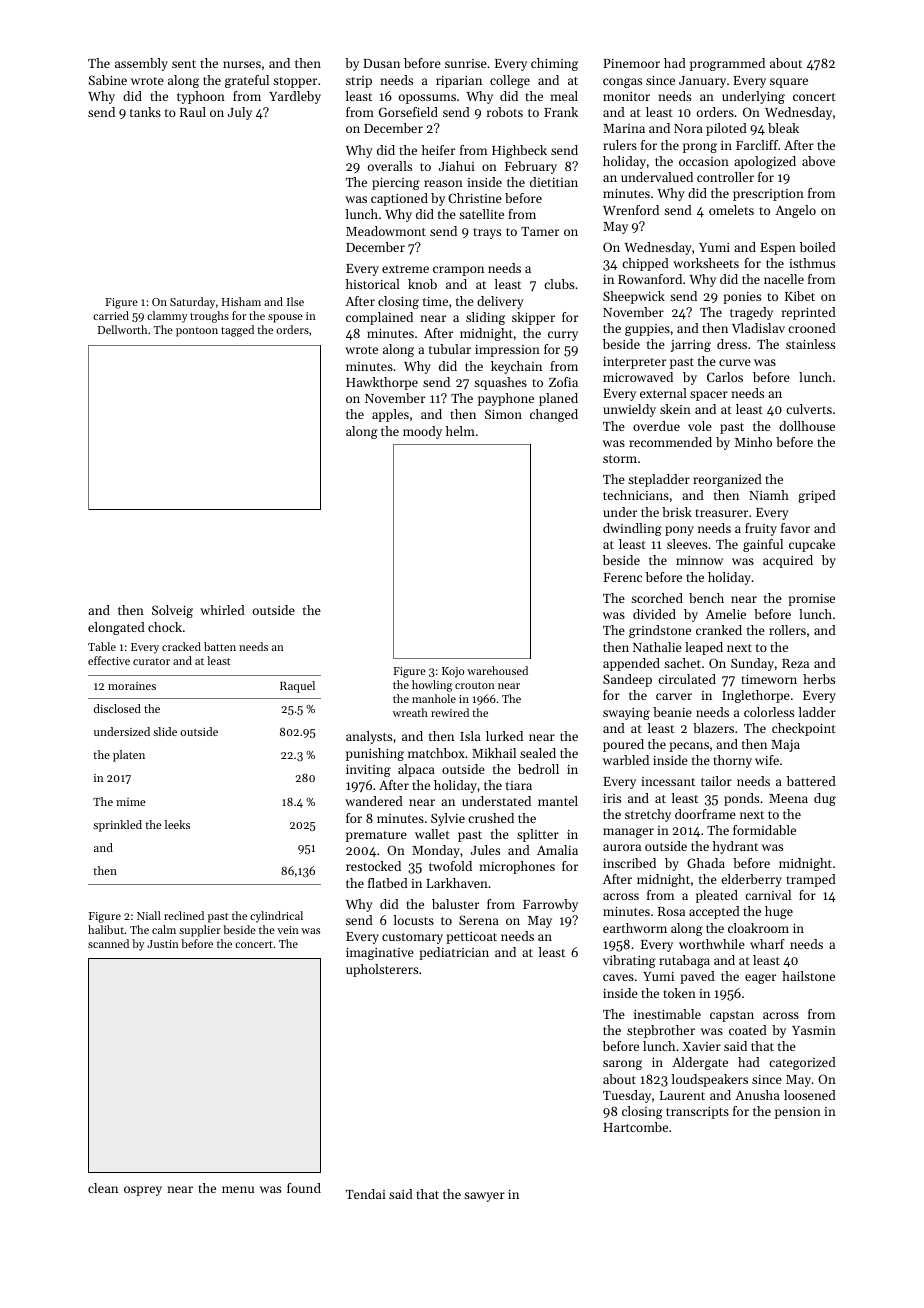 The width and height of the screenshot is (924, 1308). I want to click on Amalia, so click(557, 850).
